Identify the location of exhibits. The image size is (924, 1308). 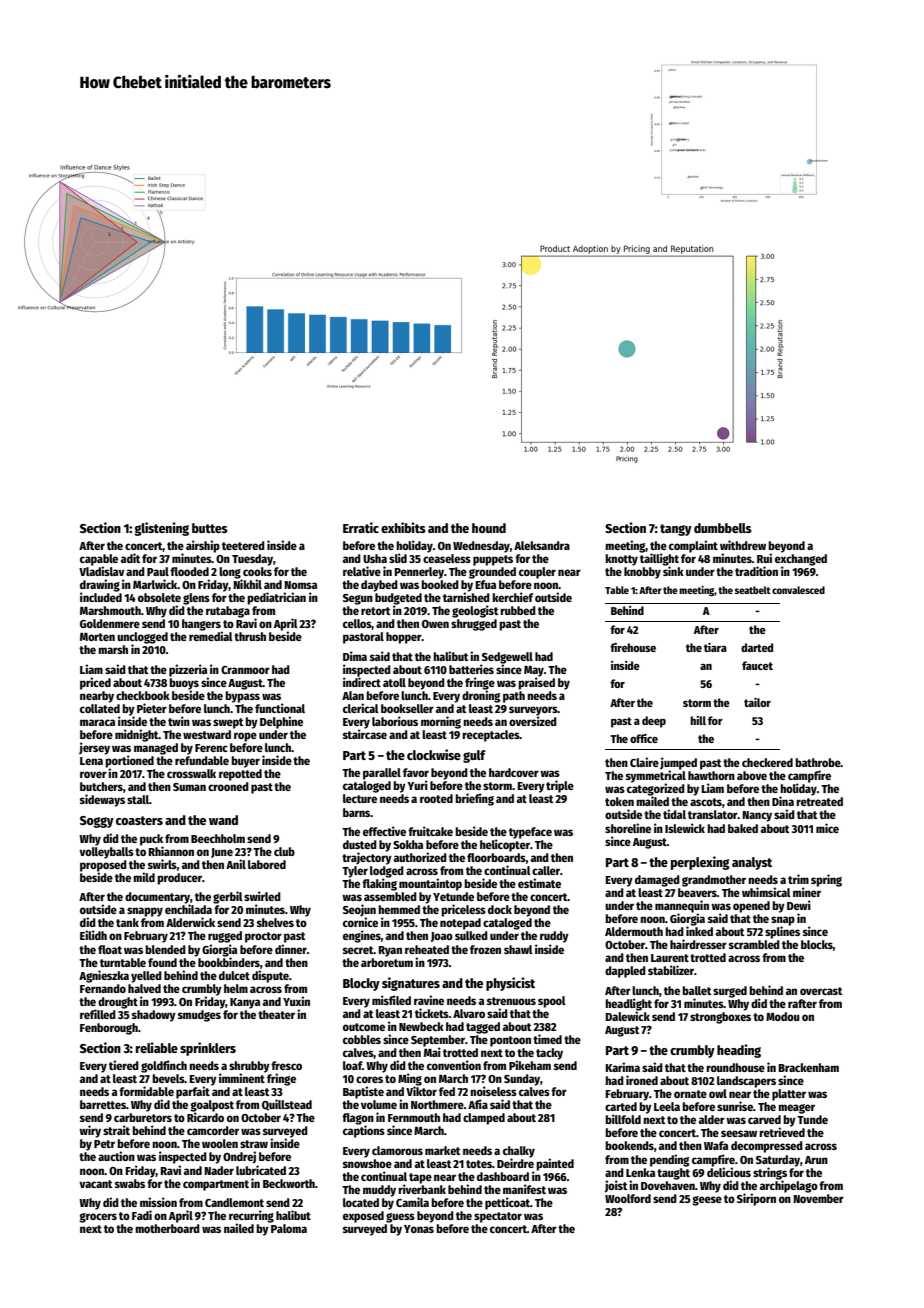
(403, 527).
